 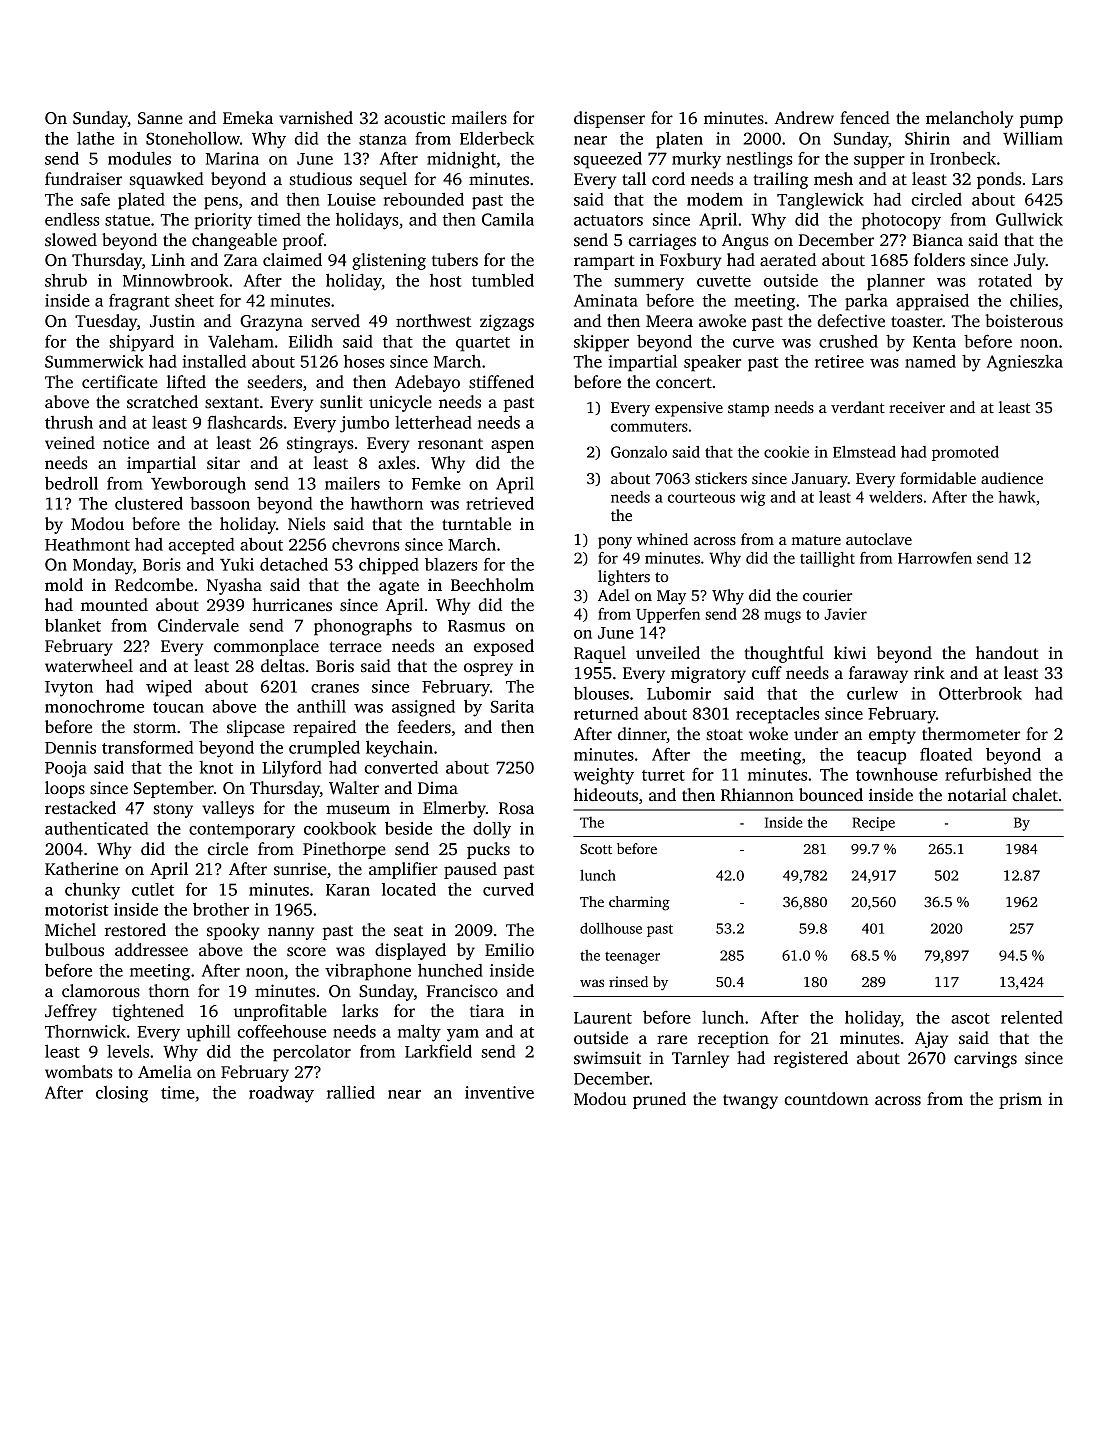 What do you see at coordinates (873, 824) in the screenshot?
I see `Recipe` at bounding box center [873, 824].
